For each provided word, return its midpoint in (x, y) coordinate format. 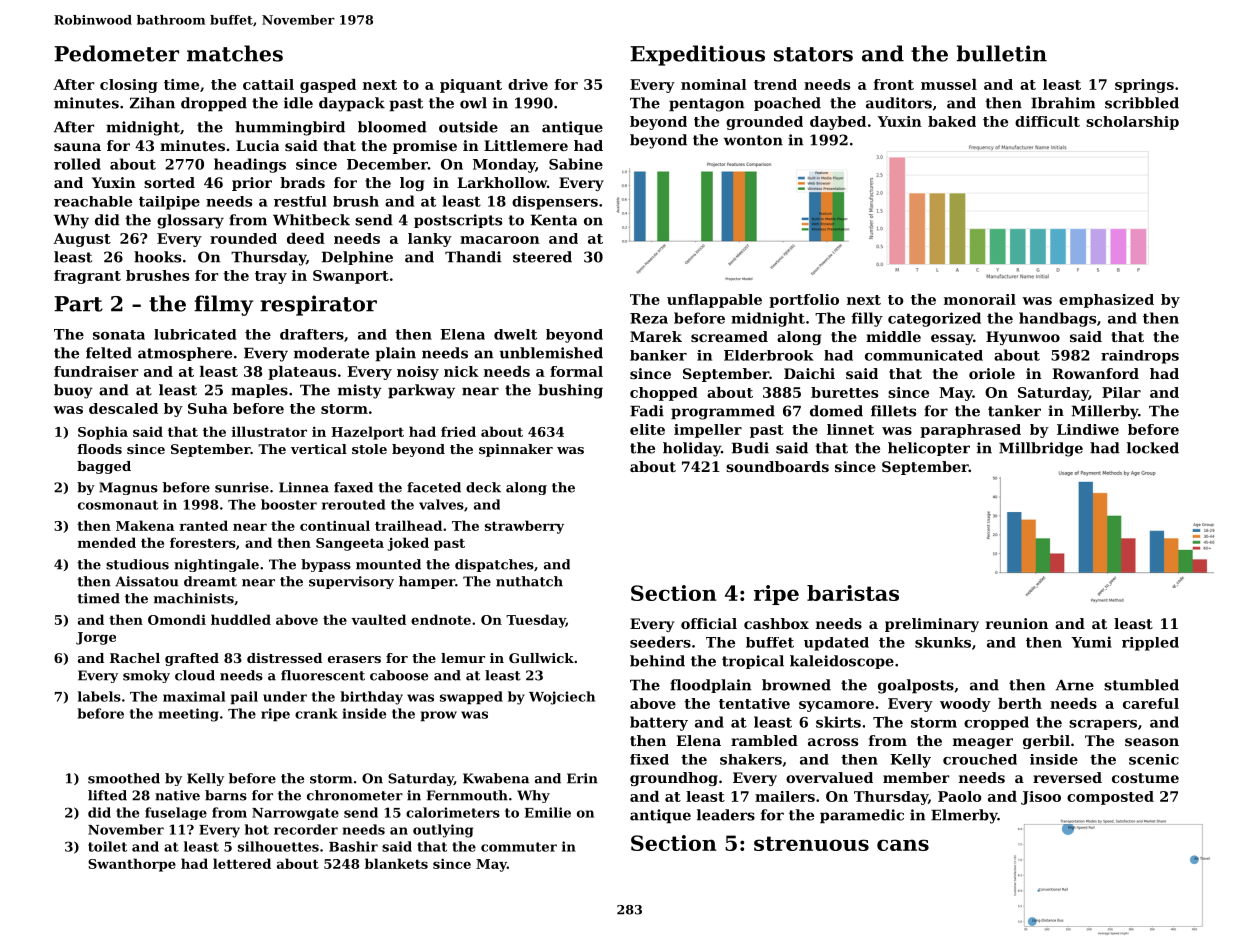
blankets (396, 863)
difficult (1047, 121)
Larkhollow (502, 182)
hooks (157, 257)
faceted (434, 487)
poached (787, 104)
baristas (853, 593)
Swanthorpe (132, 865)
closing (129, 86)
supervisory (351, 582)
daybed (838, 123)
